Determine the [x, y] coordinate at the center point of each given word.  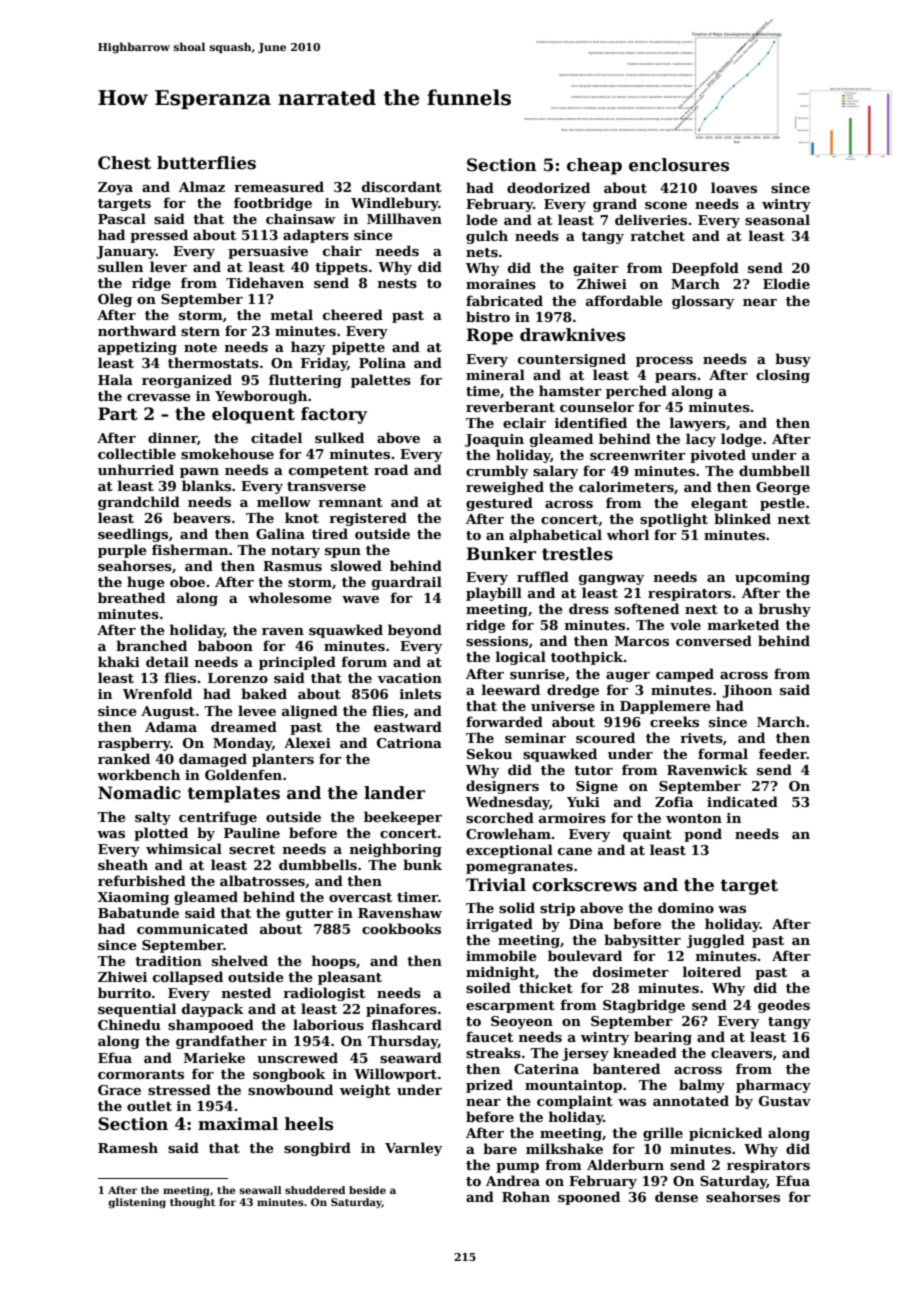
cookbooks [401, 928]
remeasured [279, 186]
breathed [131, 597]
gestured [499, 504]
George [783, 488]
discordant [402, 186]
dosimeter [631, 971]
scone [666, 205]
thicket [546, 987]
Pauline [252, 832]
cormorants [141, 1074]
